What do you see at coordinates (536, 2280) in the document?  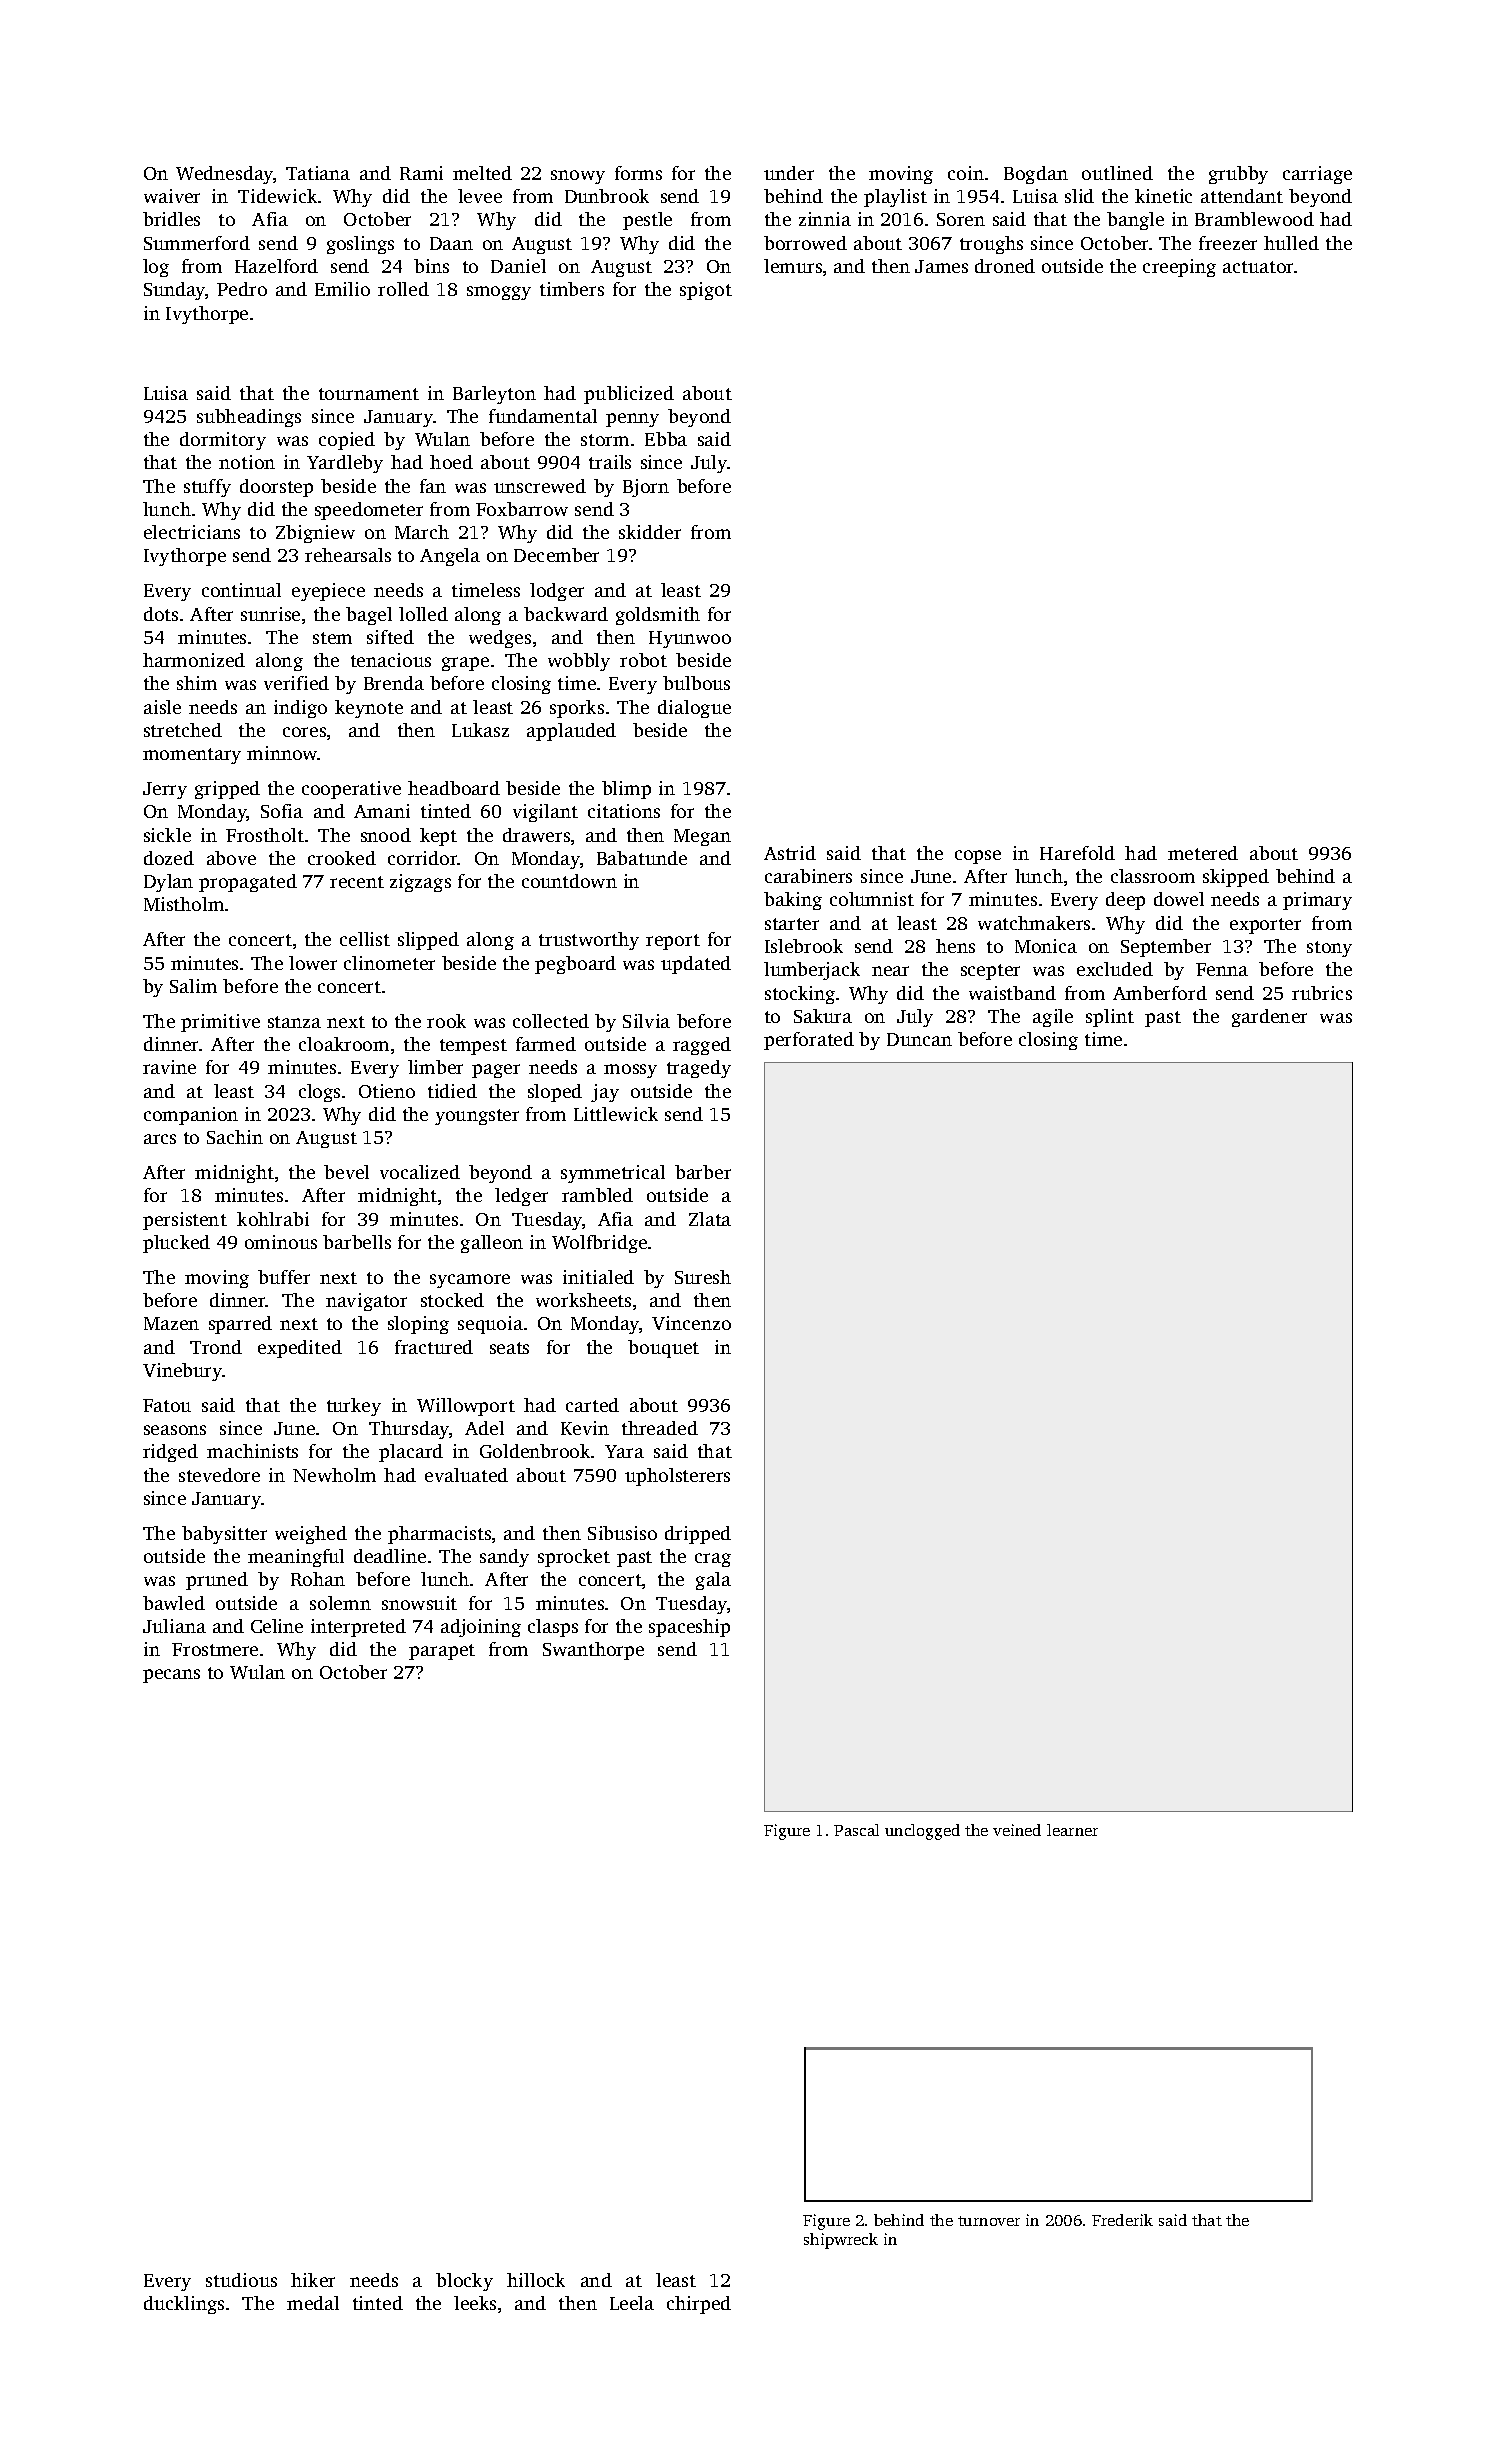 I see `hillock` at bounding box center [536, 2280].
